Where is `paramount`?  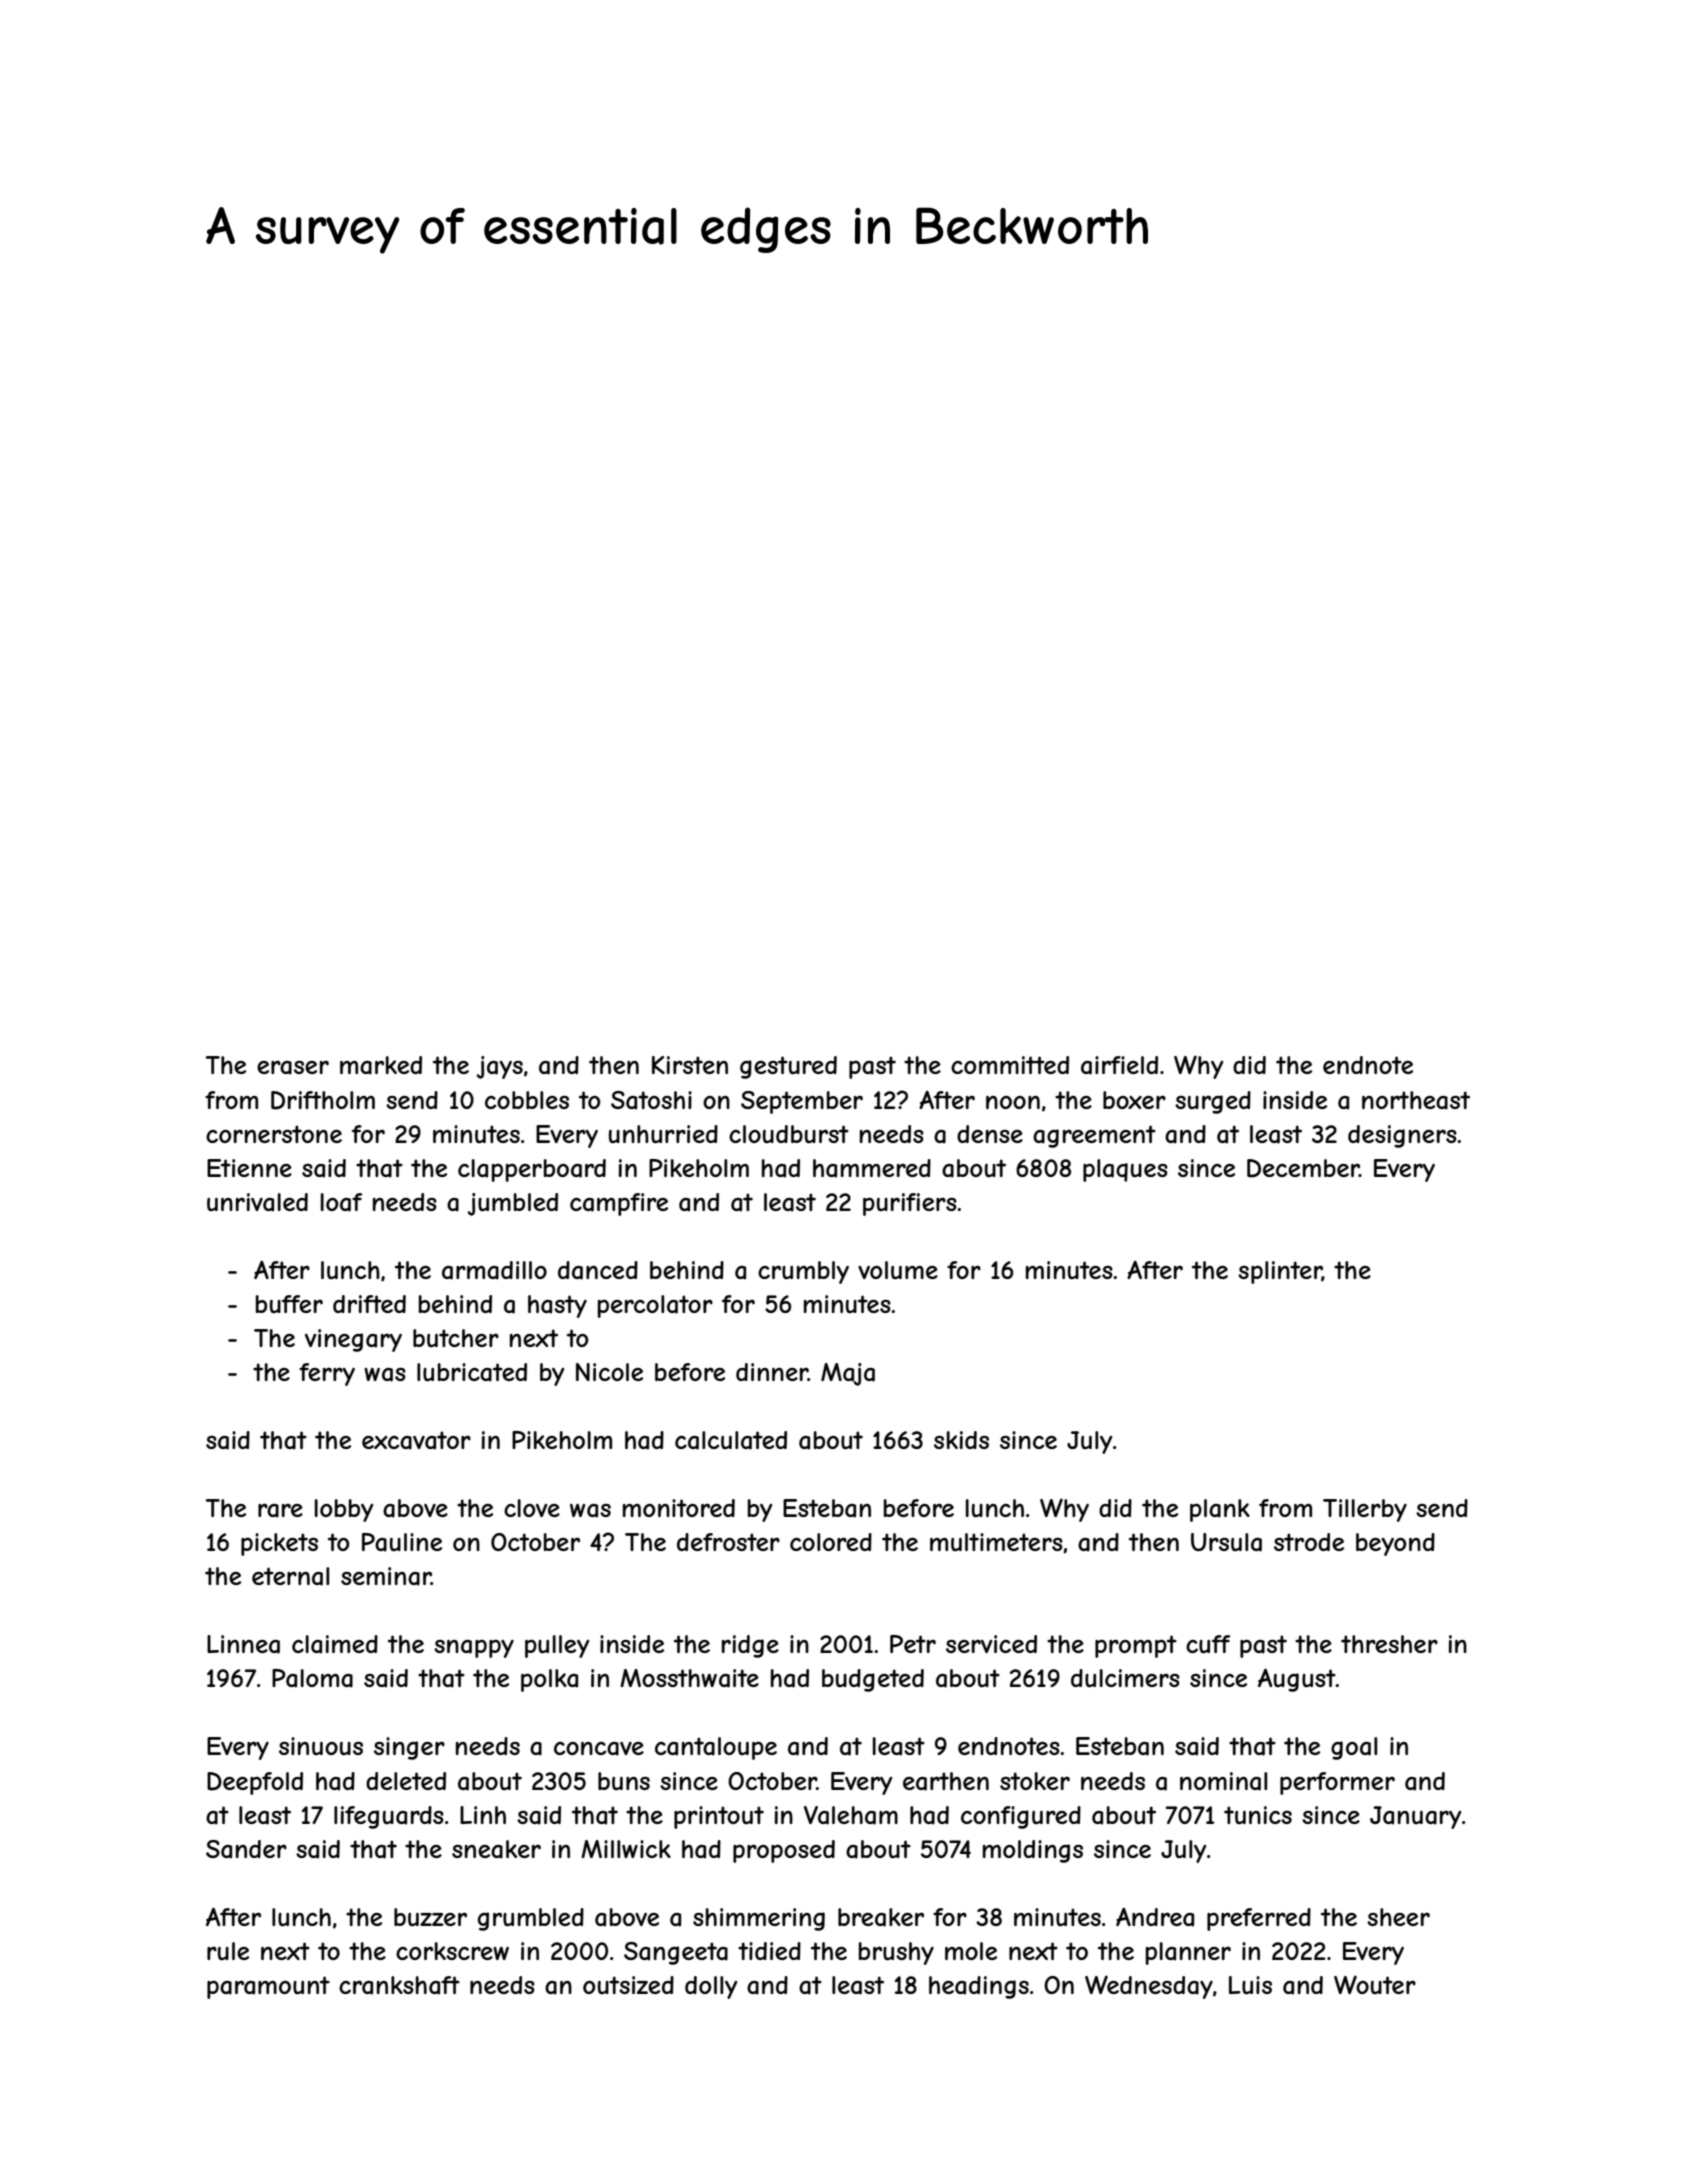 paramount is located at coordinates (268, 1987).
